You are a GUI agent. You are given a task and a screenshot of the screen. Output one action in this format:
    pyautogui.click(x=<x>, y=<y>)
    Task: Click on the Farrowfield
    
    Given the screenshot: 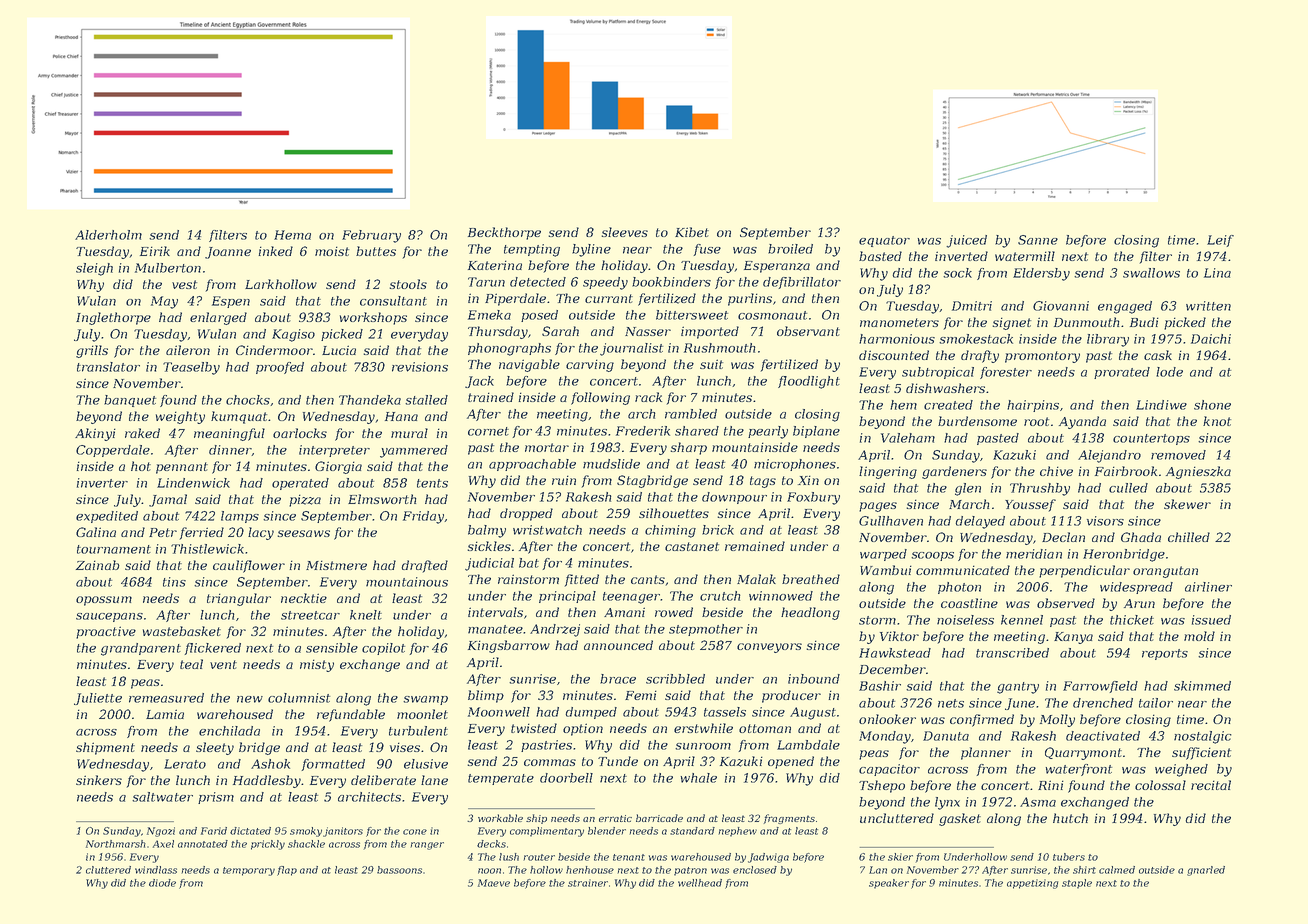 What is the action you would take?
    pyautogui.click(x=1100, y=687)
